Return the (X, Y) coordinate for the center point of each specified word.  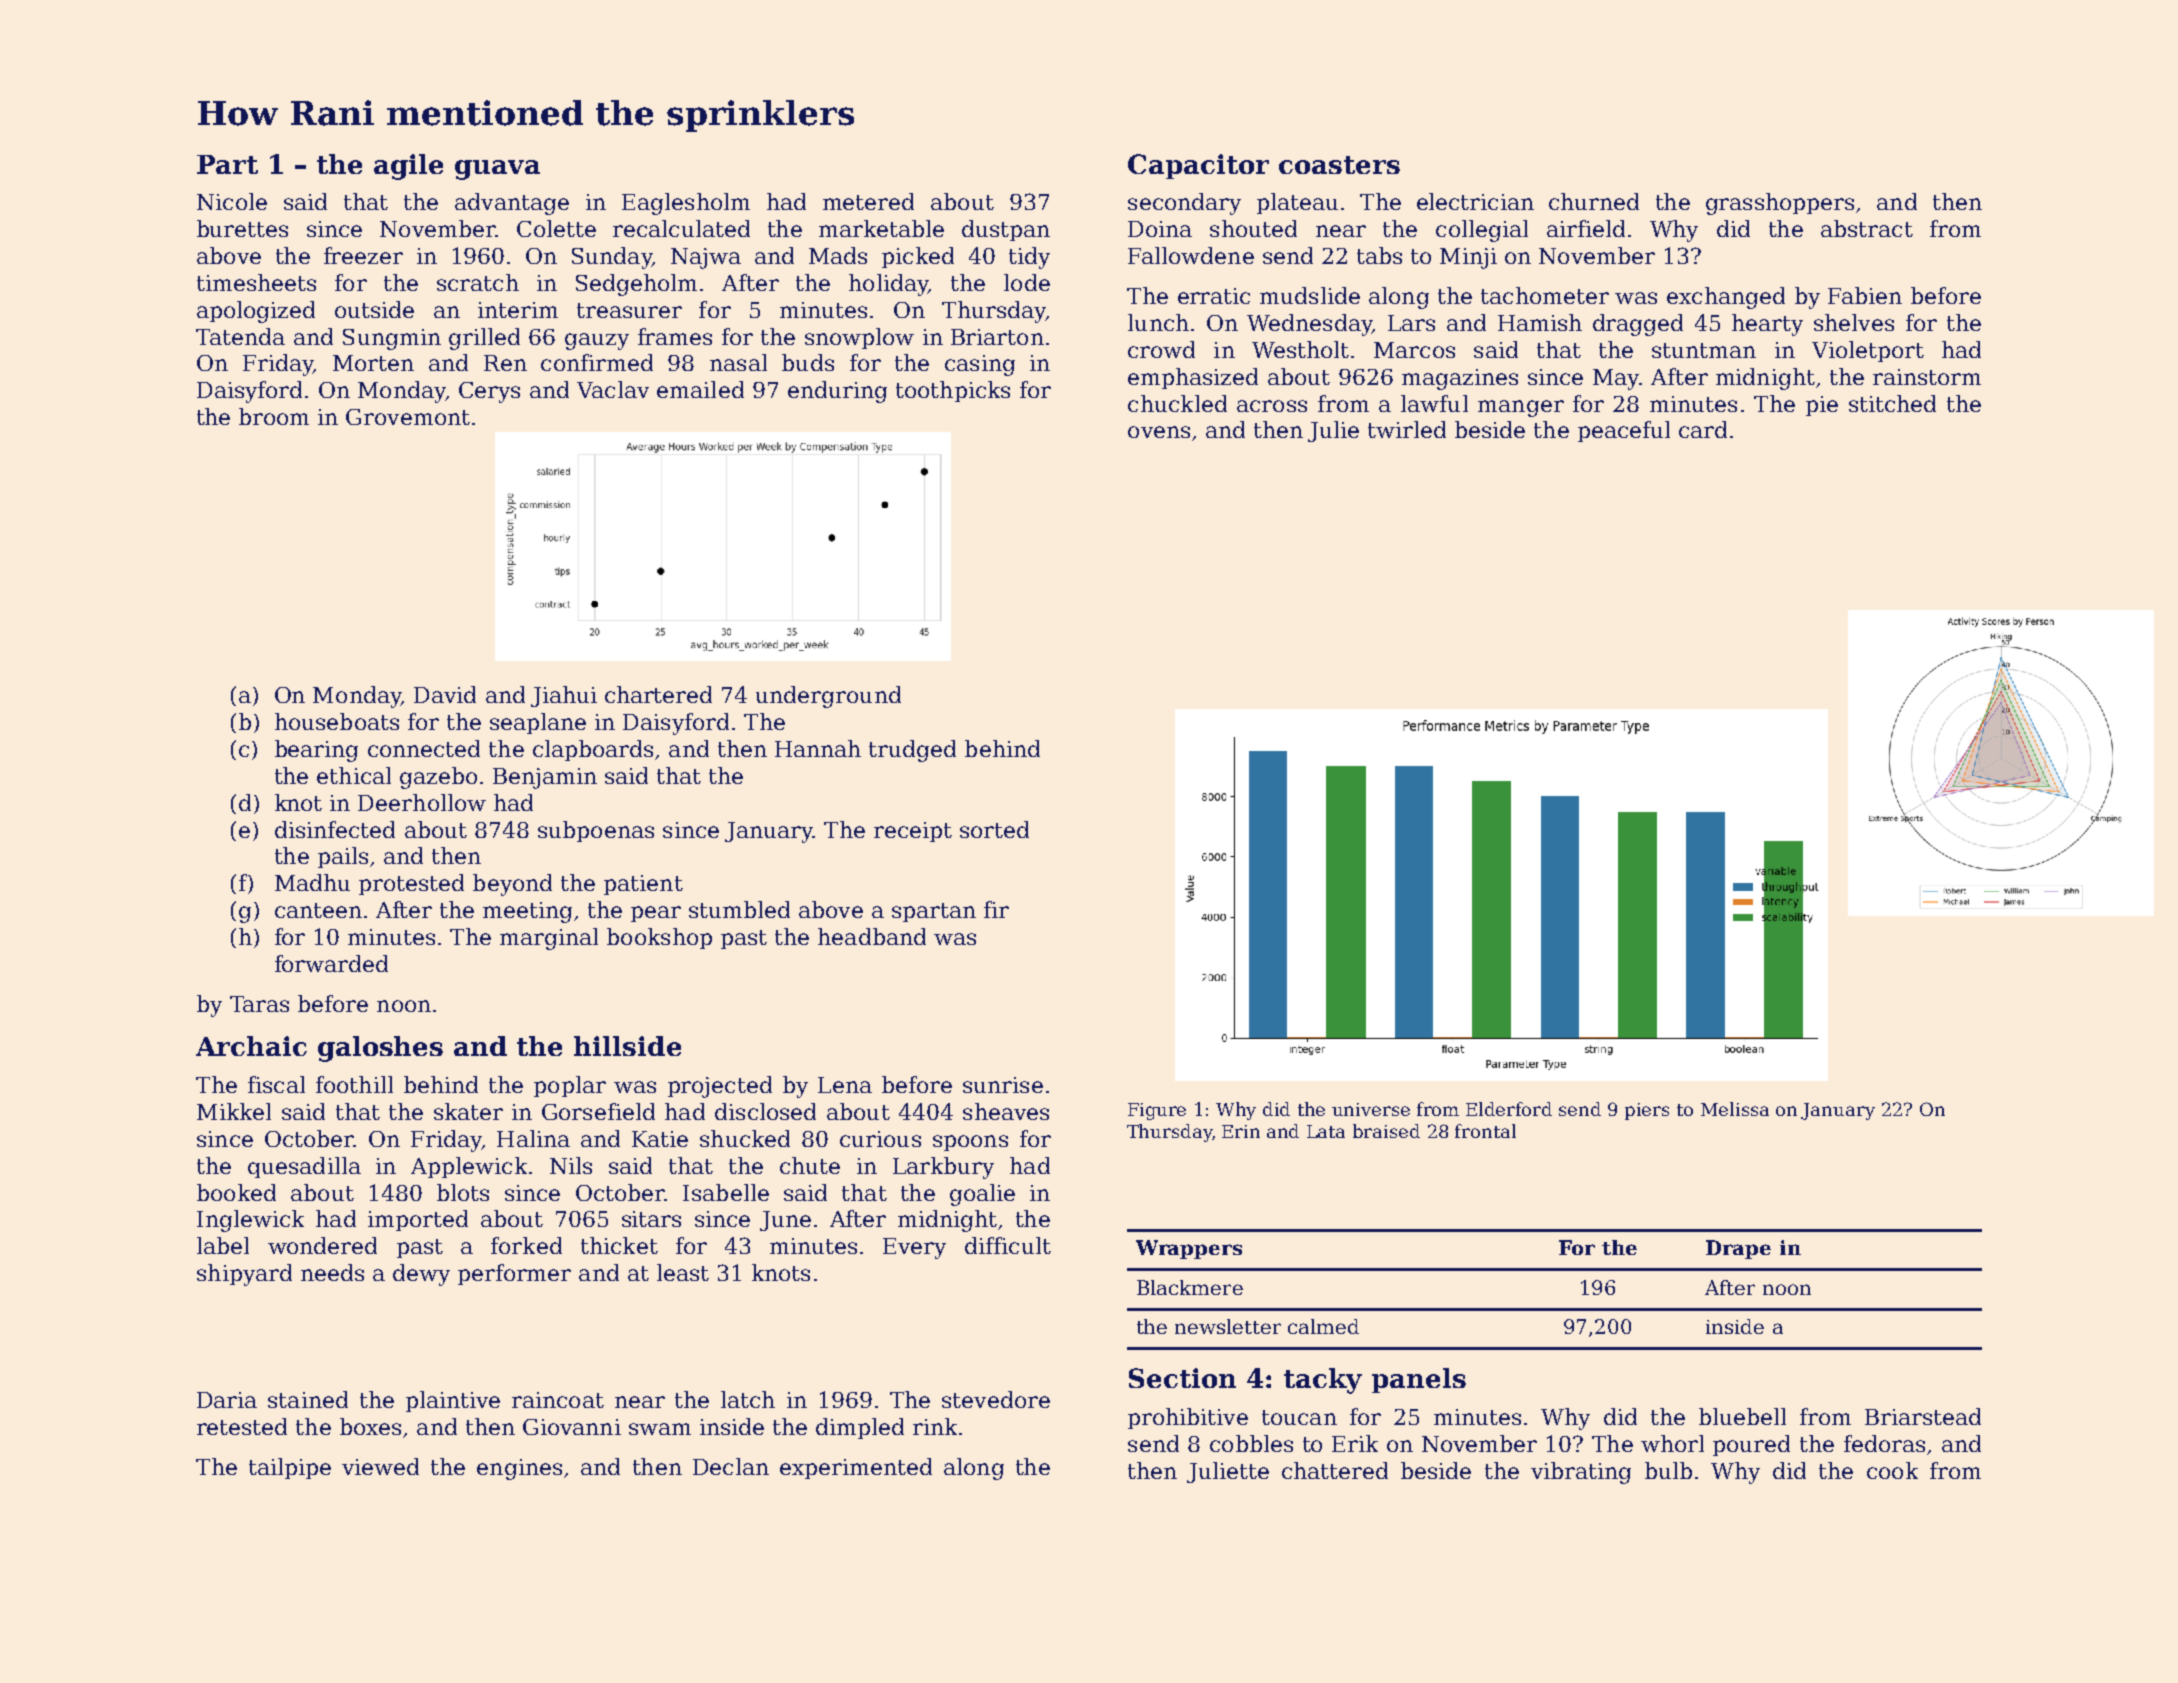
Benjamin (545, 778)
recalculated (681, 228)
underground (828, 697)
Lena (845, 1085)
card (1703, 429)
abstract (1867, 228)
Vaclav (613, 389)
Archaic (251, 1046)
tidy (1029, 258)
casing (980, 365)
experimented (856, 1468)
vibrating (1581, 1473)
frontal (1485, 1131)
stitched (1892, 403)
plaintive (453, 1401)
